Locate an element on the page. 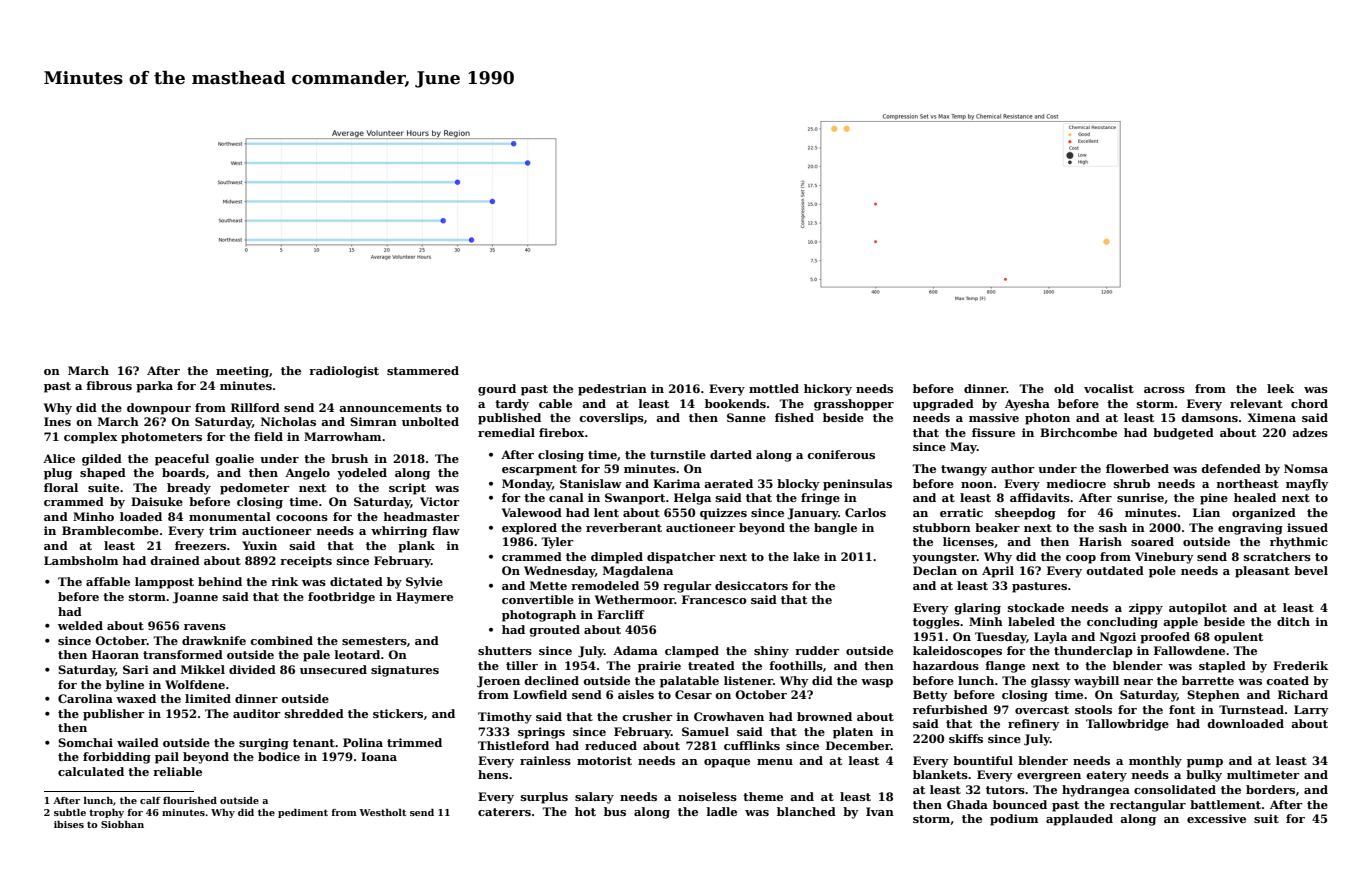 The image size is (1372, 887). sunrise is located at coordinates (1140, 497).
